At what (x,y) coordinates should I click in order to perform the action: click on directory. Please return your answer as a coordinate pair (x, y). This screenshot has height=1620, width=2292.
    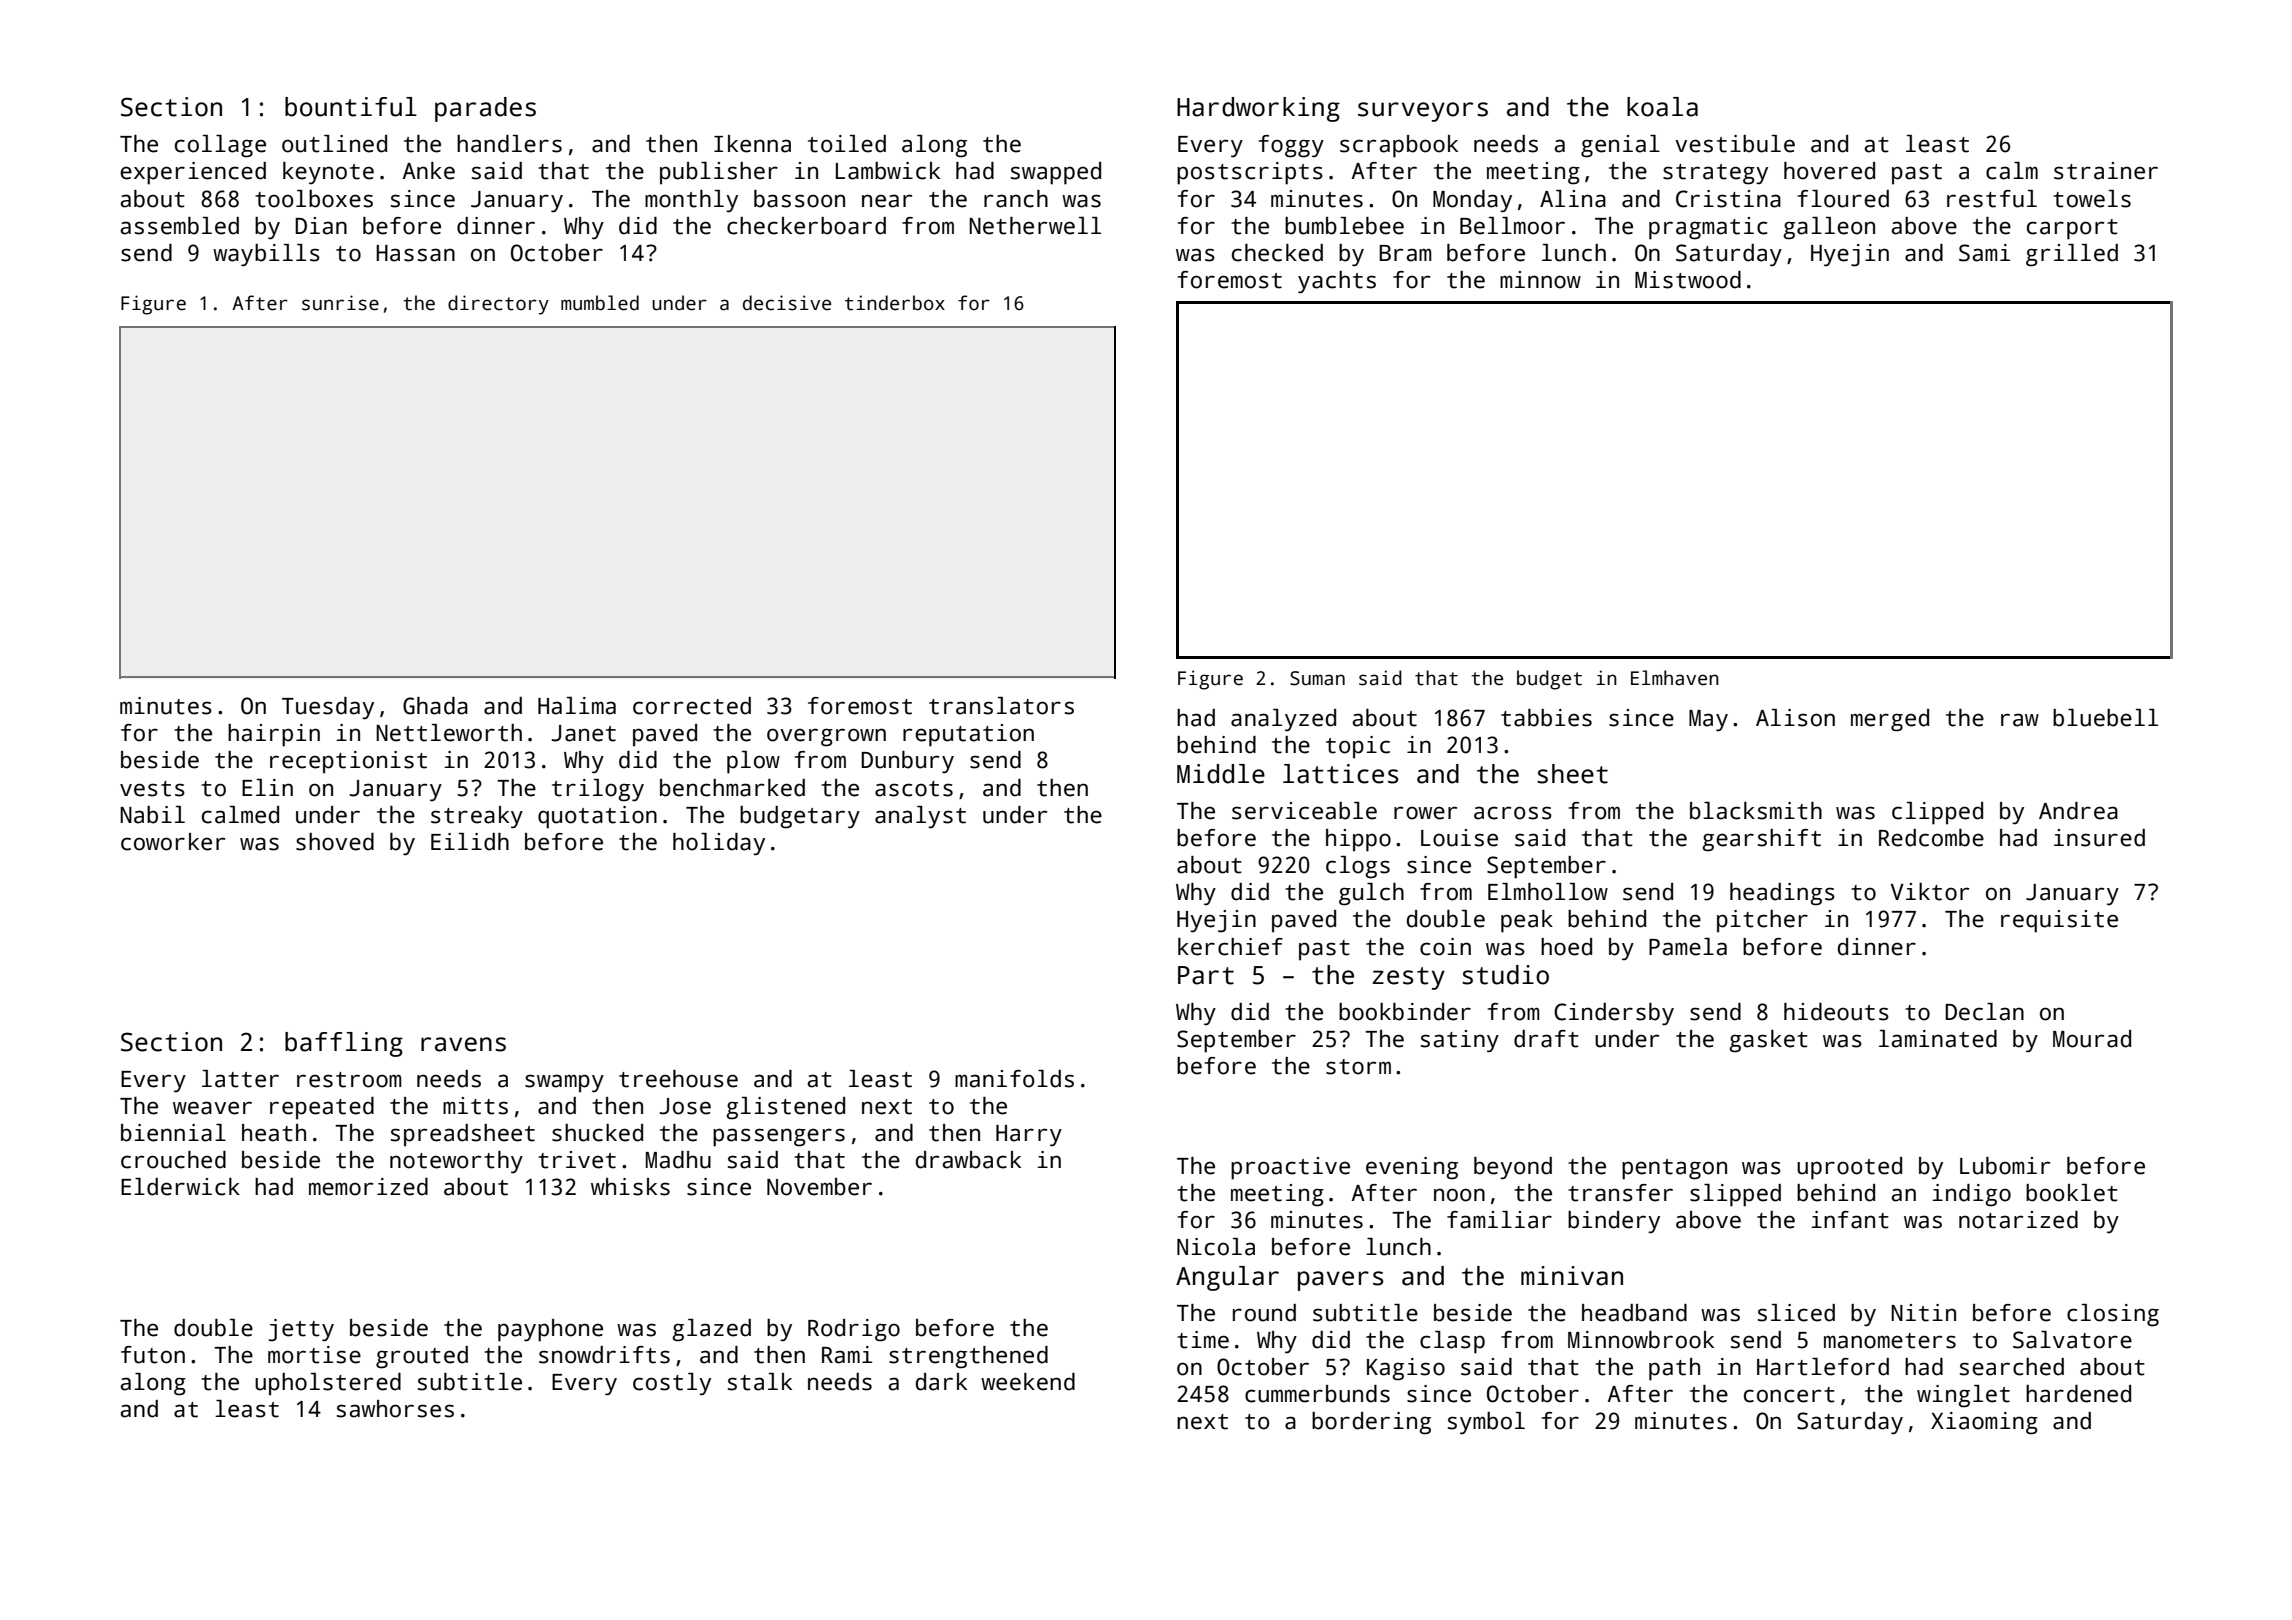
    Looking at the image, I should click on (498, 305).
